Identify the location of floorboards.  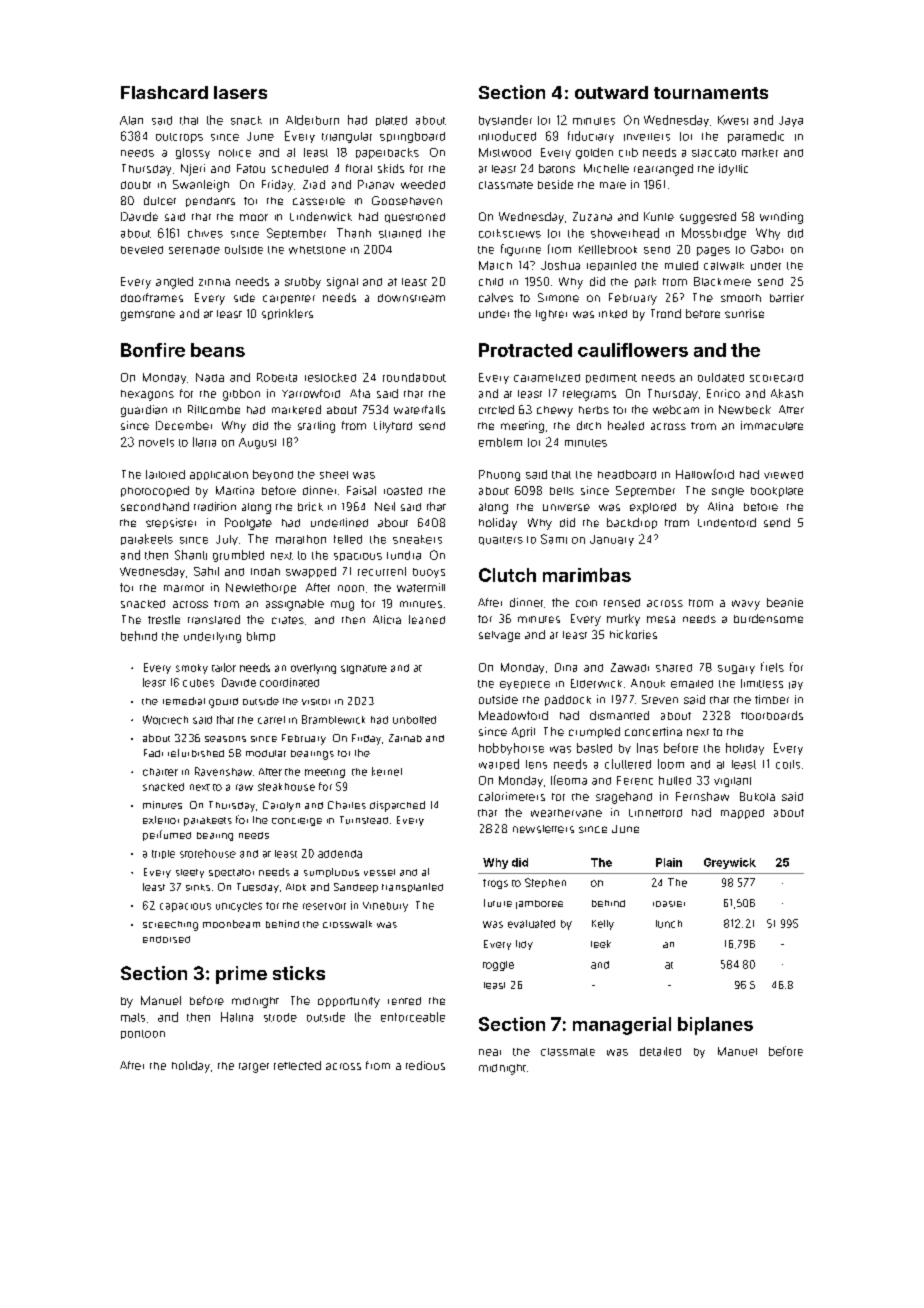
(772, 715).
